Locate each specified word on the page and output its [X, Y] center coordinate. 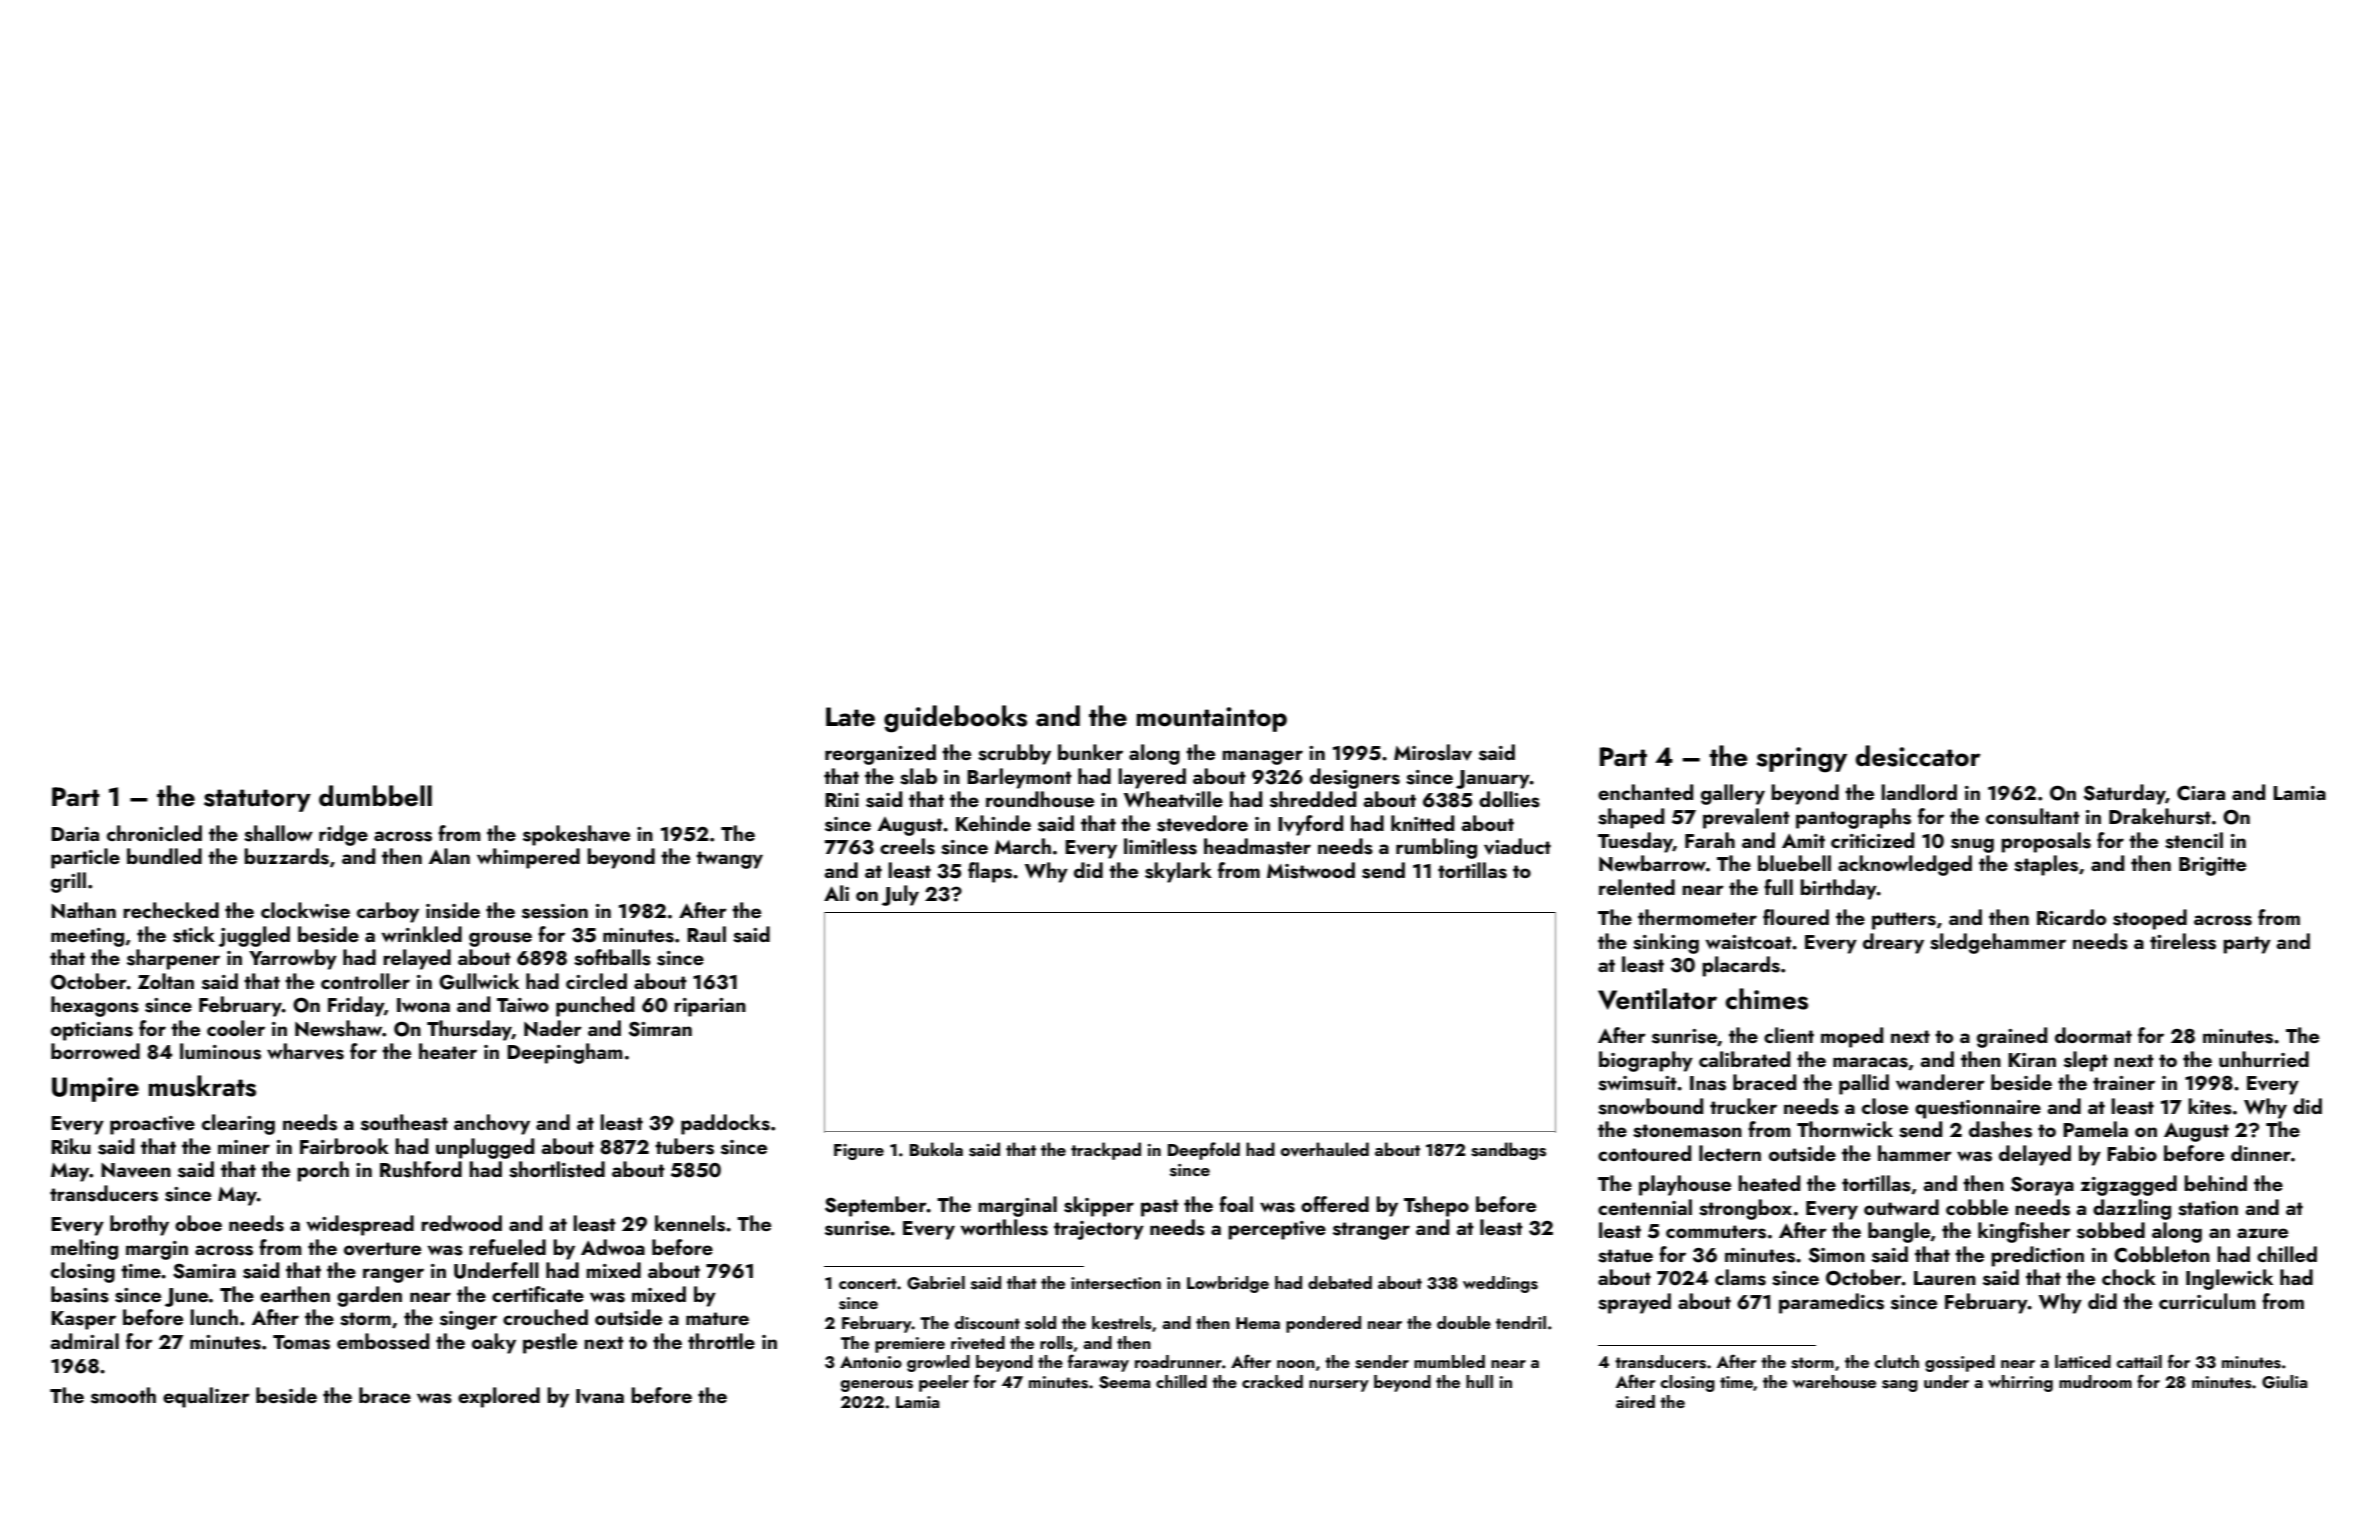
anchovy [492, 1124]
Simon [1837, 1255]
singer [468, 1320]
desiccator [1918, 756]
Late [850, 717]
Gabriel [936, 1283]
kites [2210, 1106]
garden [369, 1296]
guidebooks [955, 719]
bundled [164, 856]
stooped [2150, 919]
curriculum [2207, 1301]
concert [868, 1283]
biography [1646, 1061]
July [900, 895]
